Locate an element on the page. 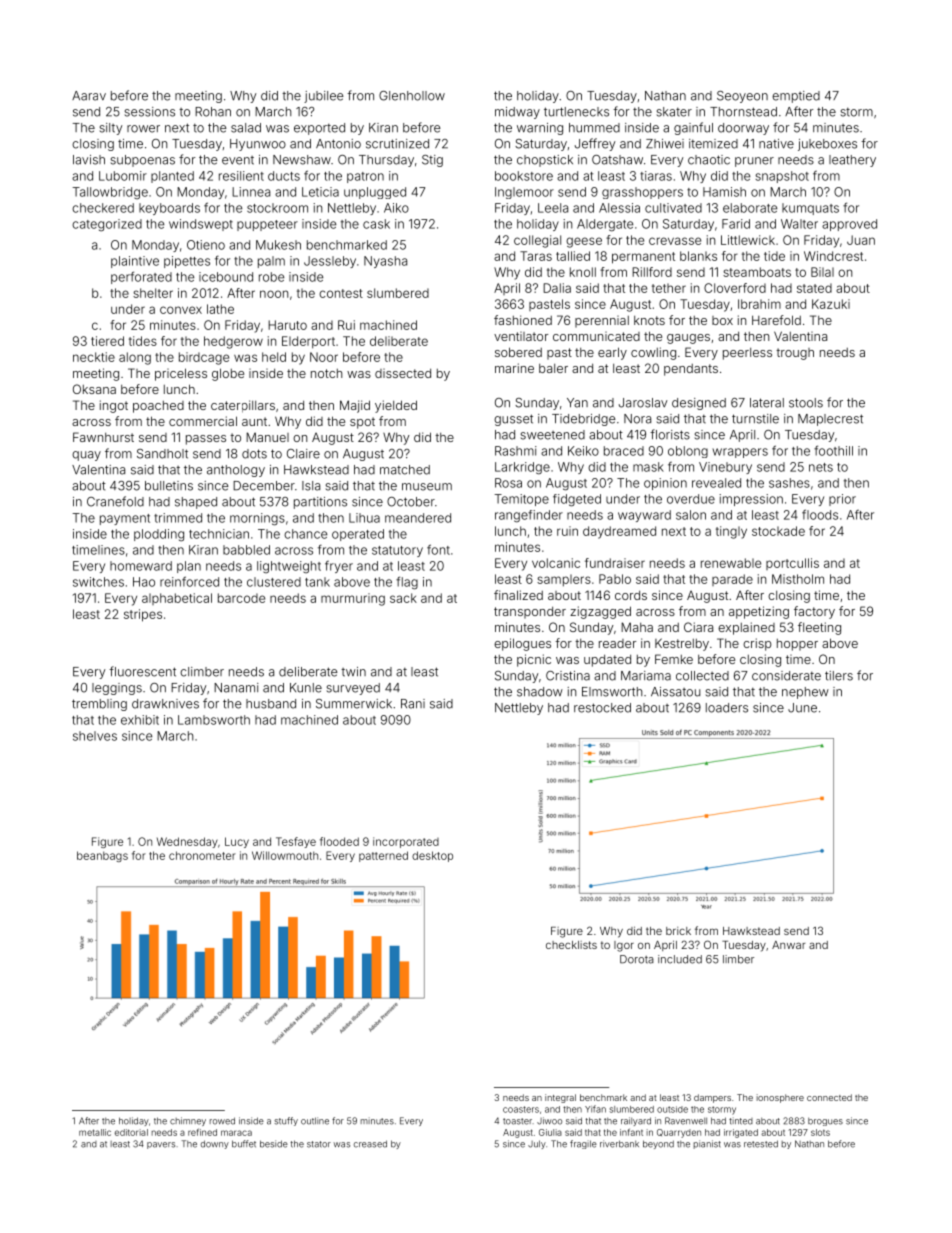 The image size is (952, 1233). brogues is located at coordinates (825, 1122).
